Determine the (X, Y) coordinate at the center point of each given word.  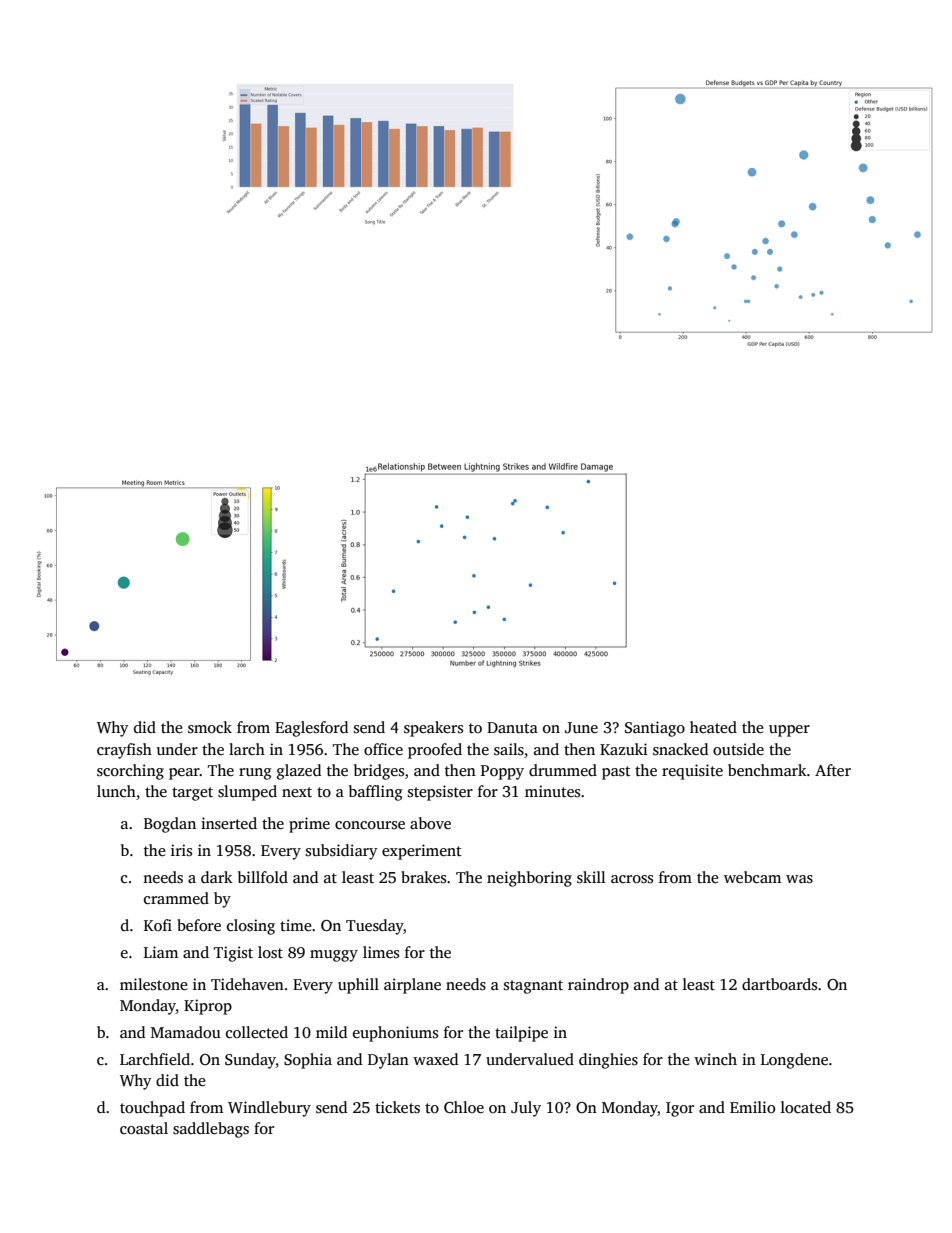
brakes (423, 877)
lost (270, 952)
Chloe (464, 1107)
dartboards (779, 984)
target (192, 794)
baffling (375, 793)
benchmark (767, 770)
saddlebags (211, 1130)
